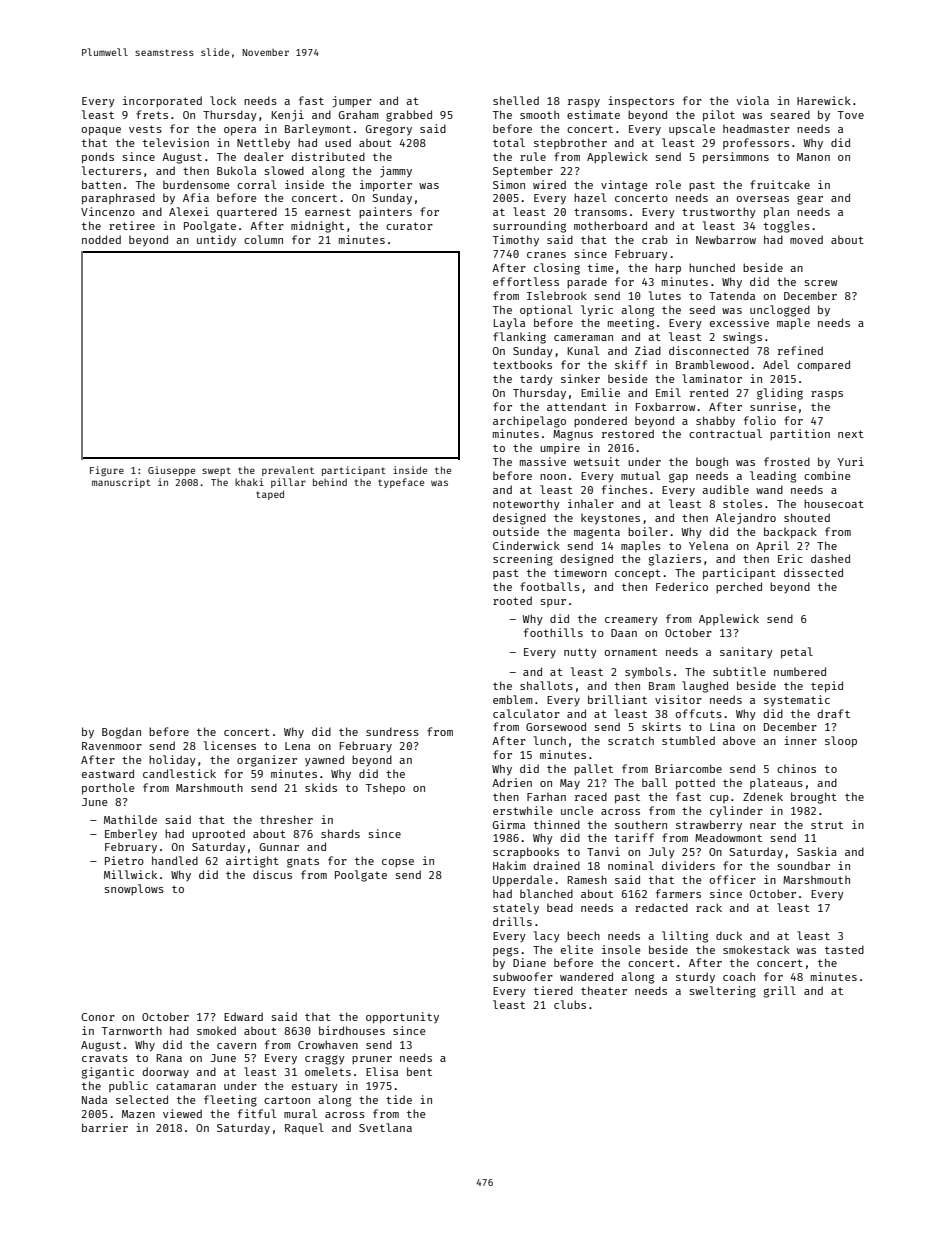 The width and height of the document is (952, 1233). I want to click on Harewick, so click(824, 100).
